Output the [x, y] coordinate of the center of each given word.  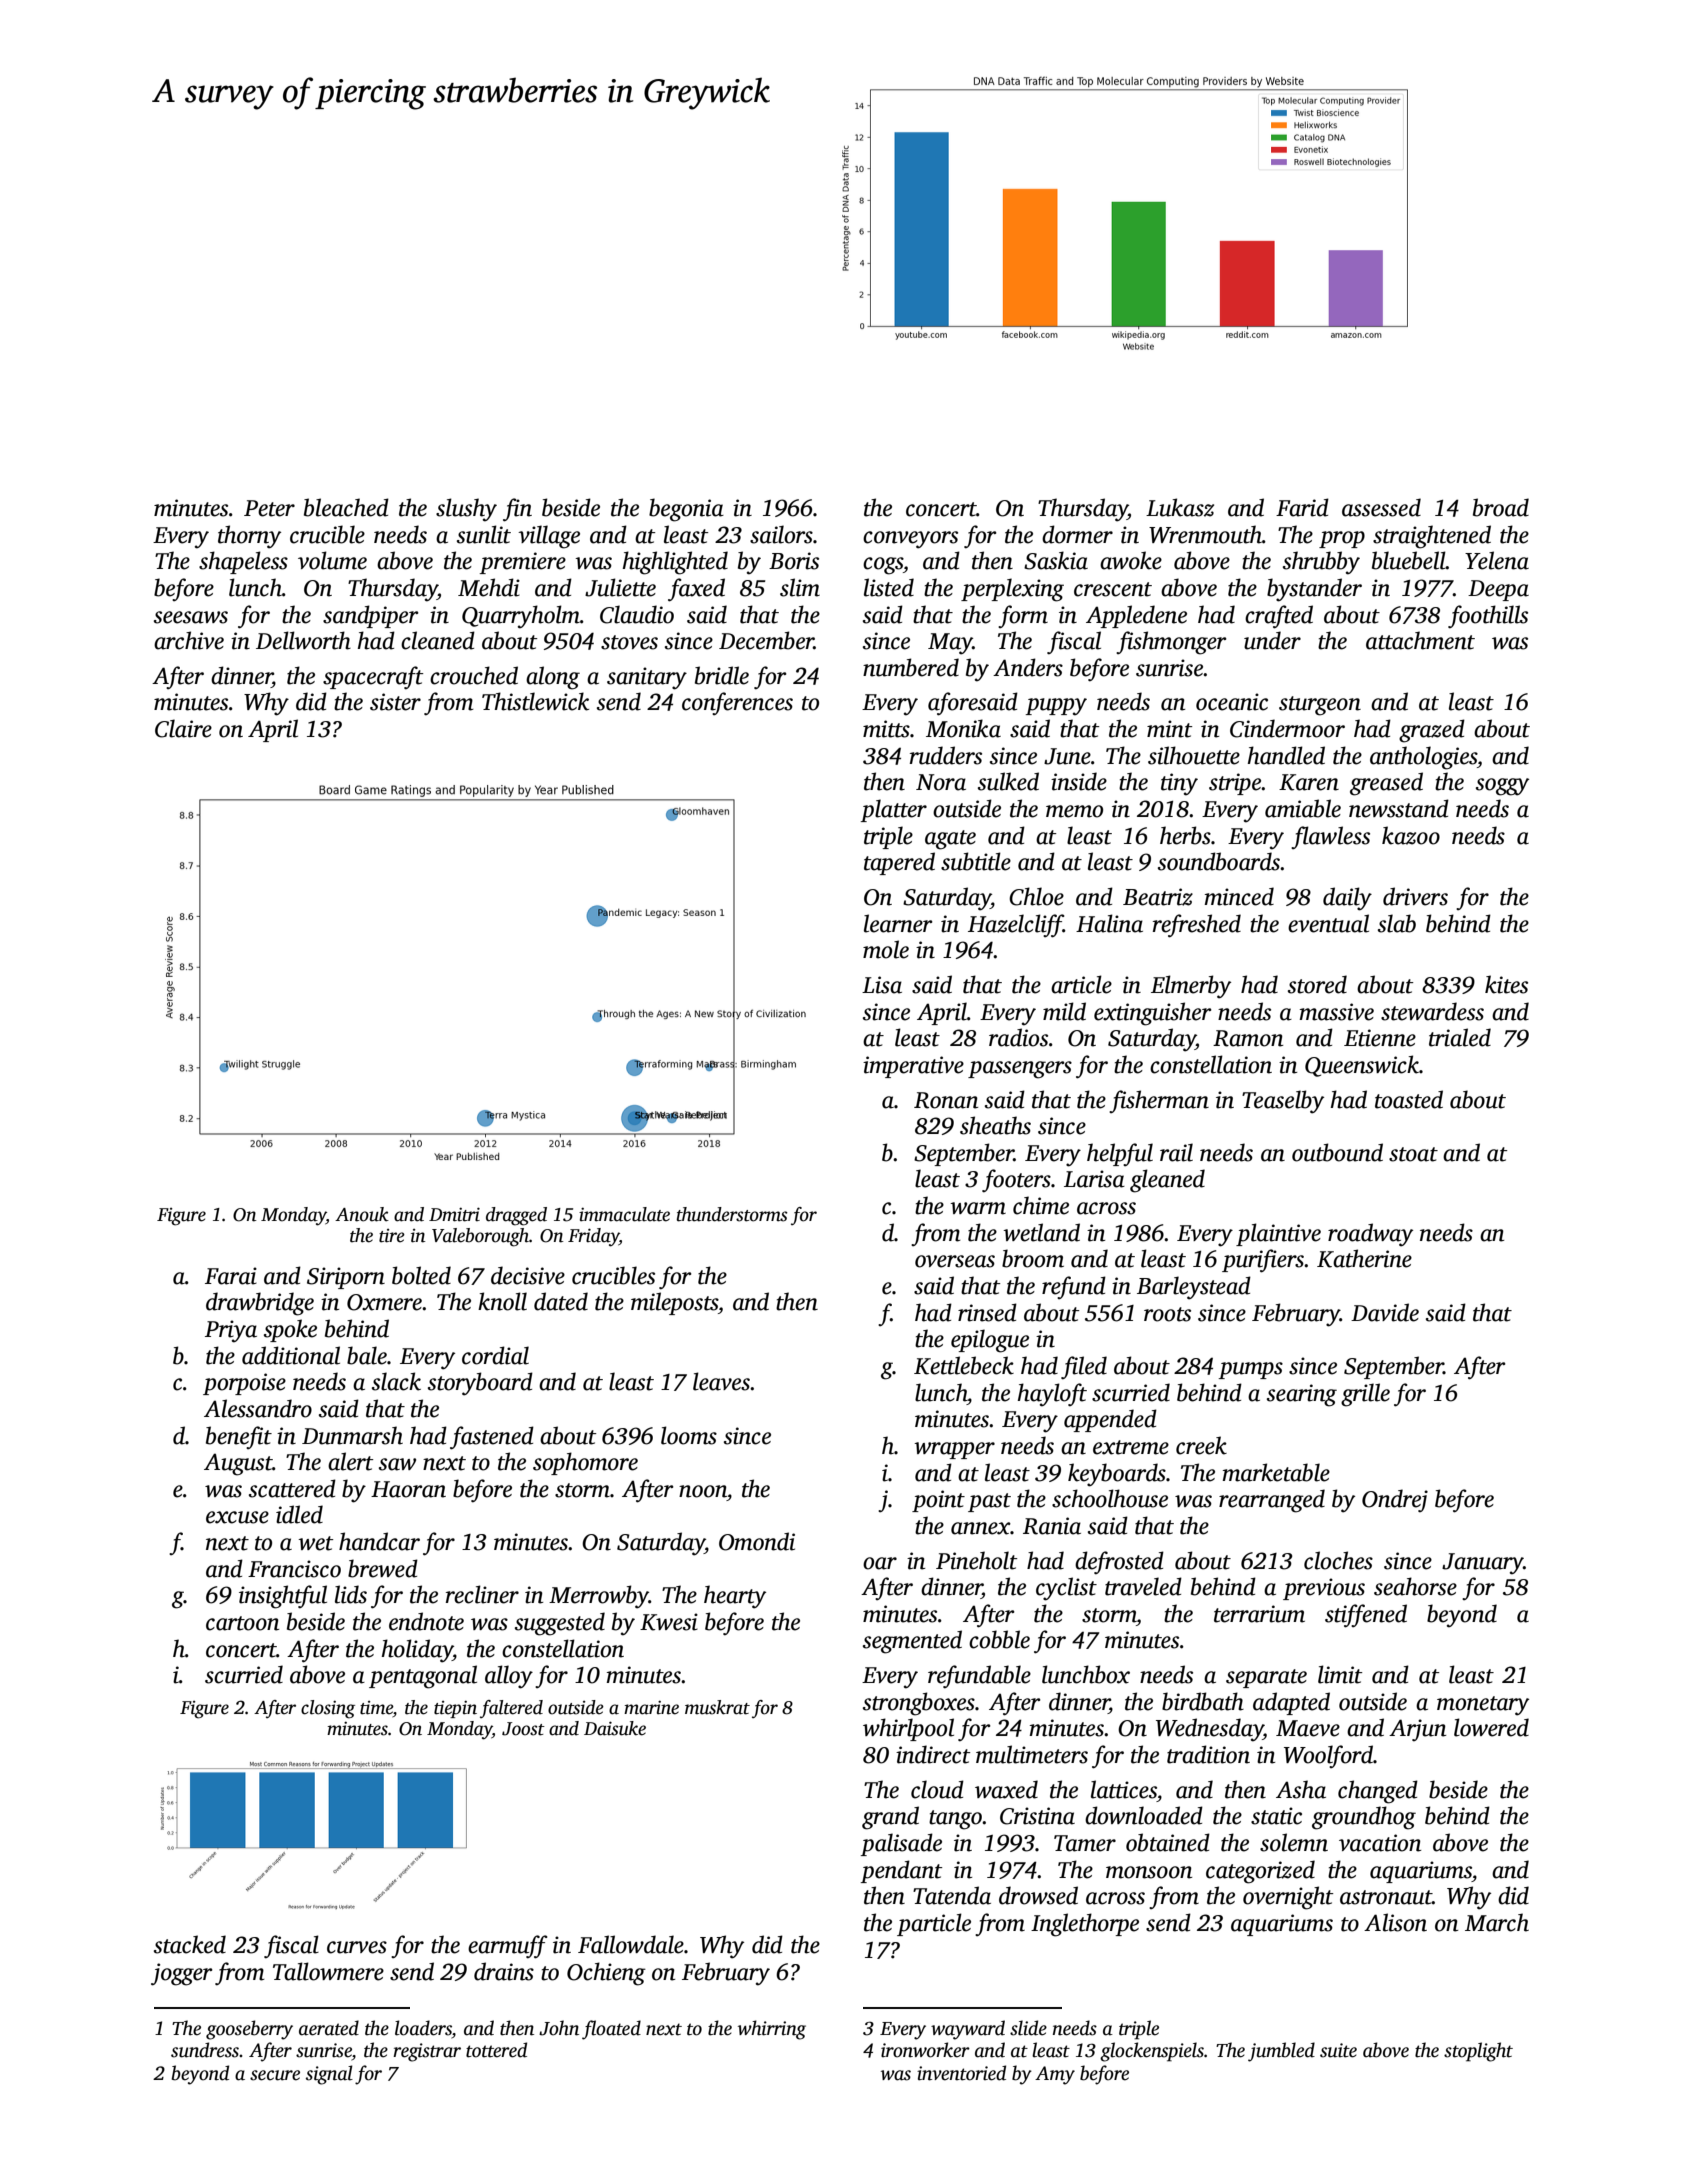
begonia [686, 510]
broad [1501, 507]
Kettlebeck [964, 1365]
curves [357, 1947]
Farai [231, 1276]
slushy [466, 510]
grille [1365, 1395]
